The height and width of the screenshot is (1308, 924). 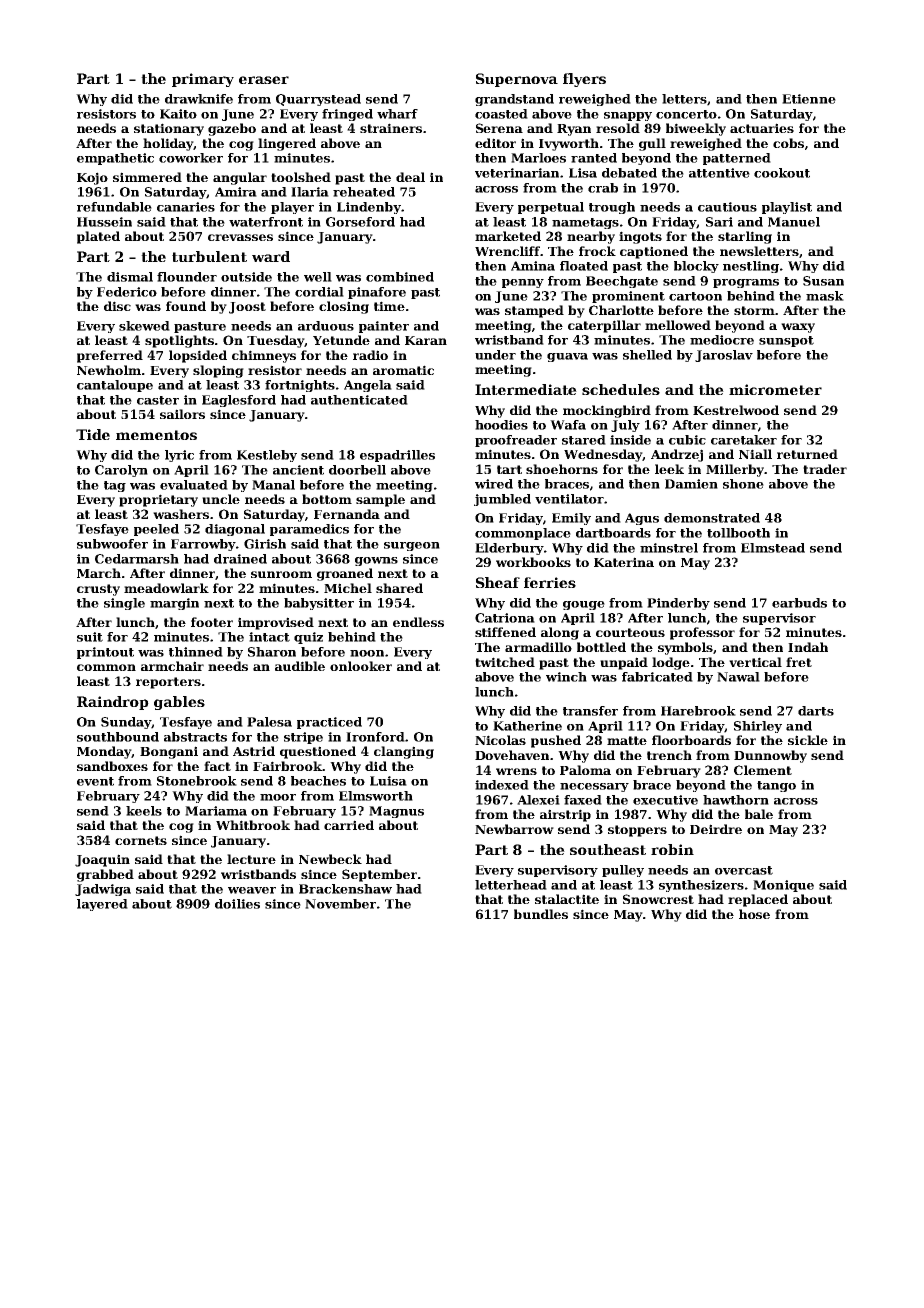 I want to click on caretaker, so click(x=744, y=440).
